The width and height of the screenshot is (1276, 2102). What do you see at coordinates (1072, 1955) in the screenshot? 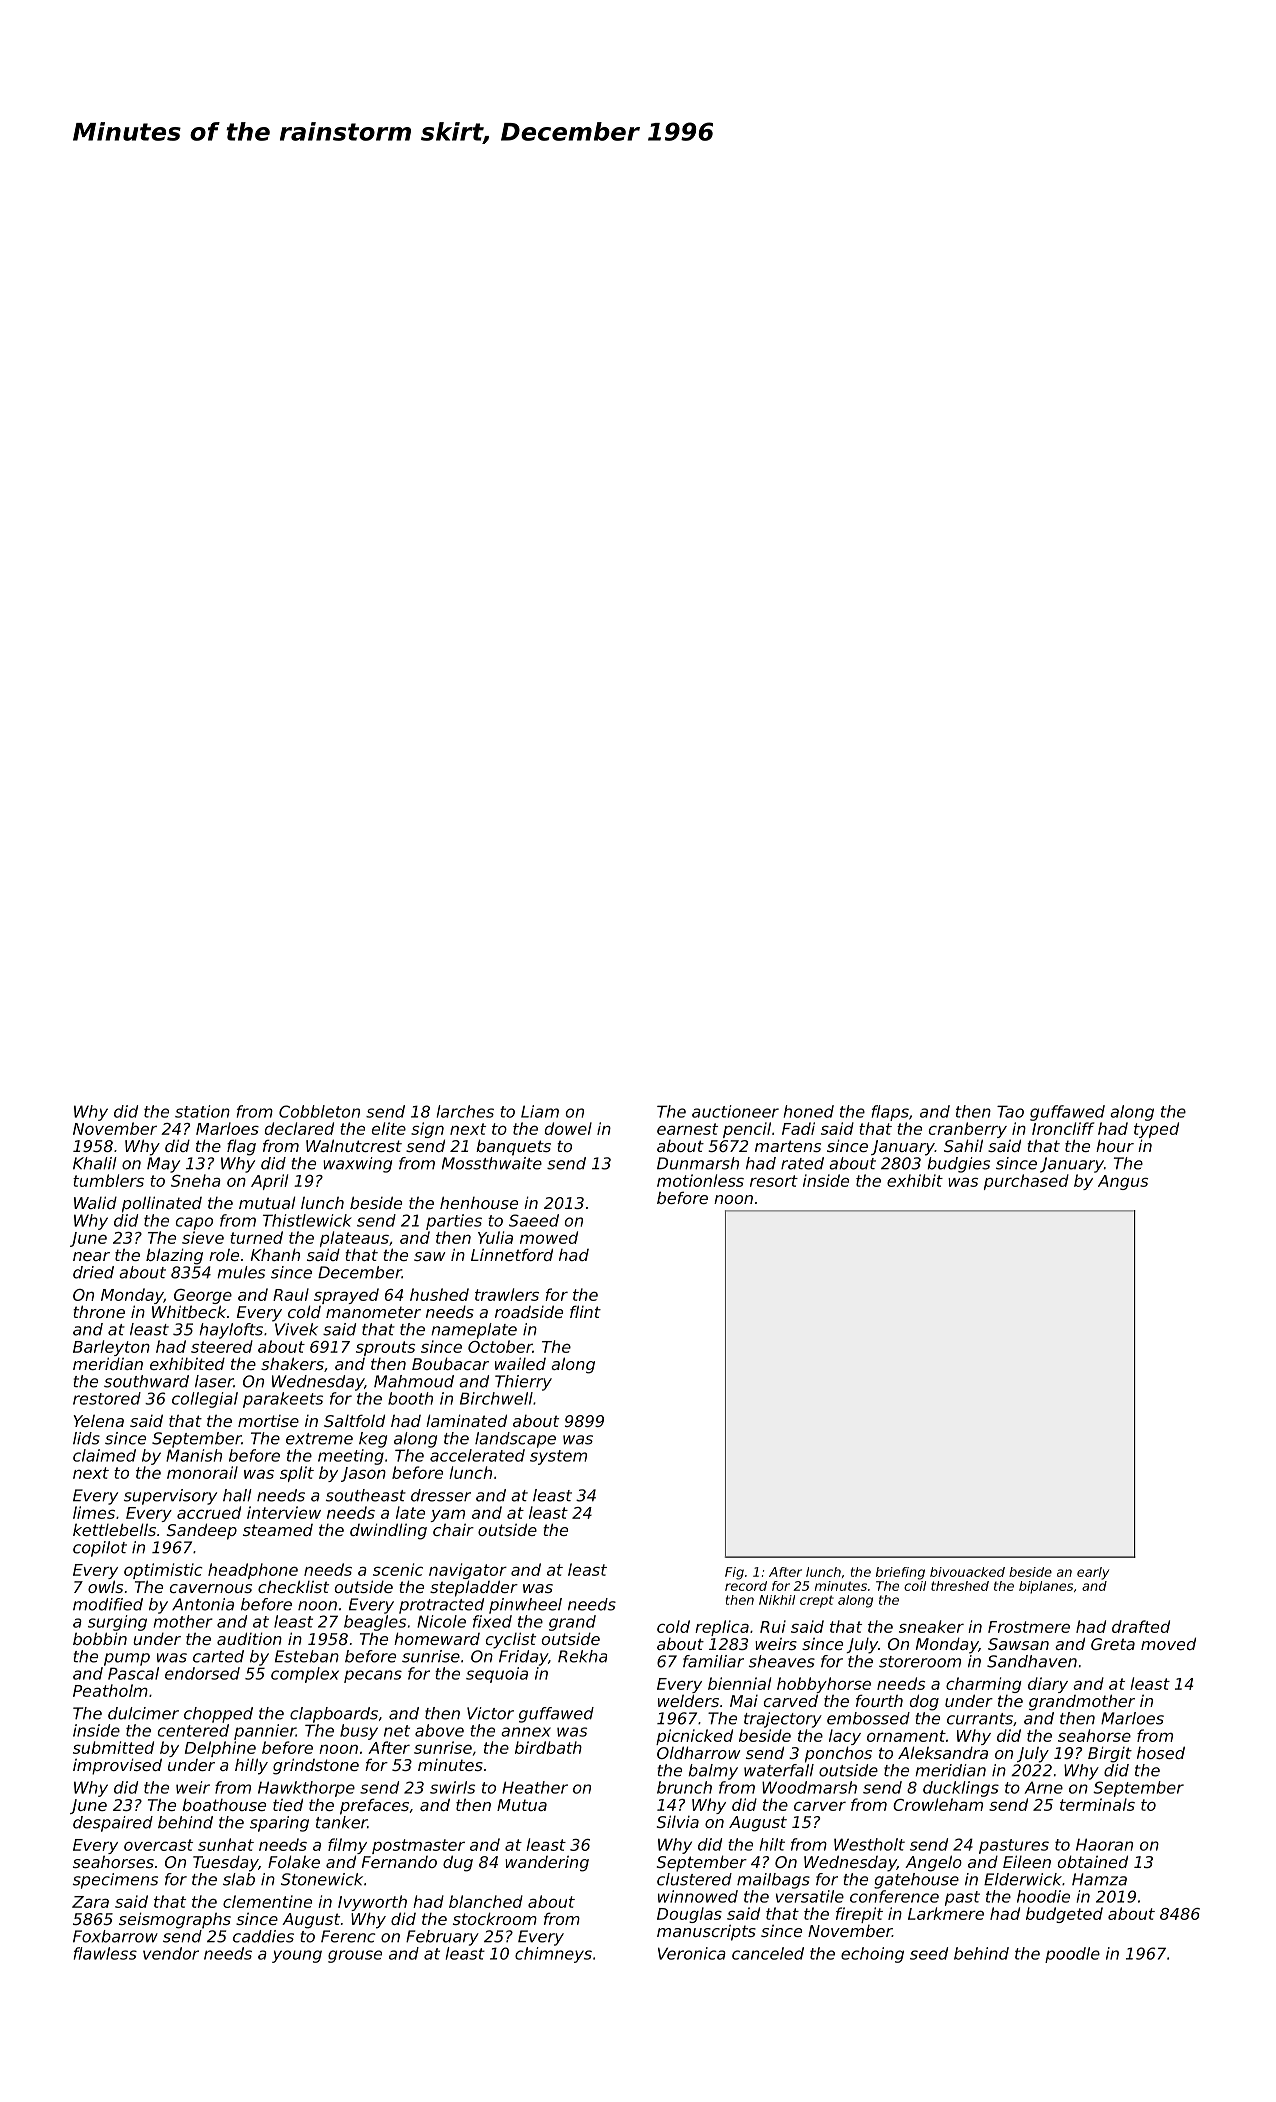
I see `poodle` at bounding box center [1072, 1955].
